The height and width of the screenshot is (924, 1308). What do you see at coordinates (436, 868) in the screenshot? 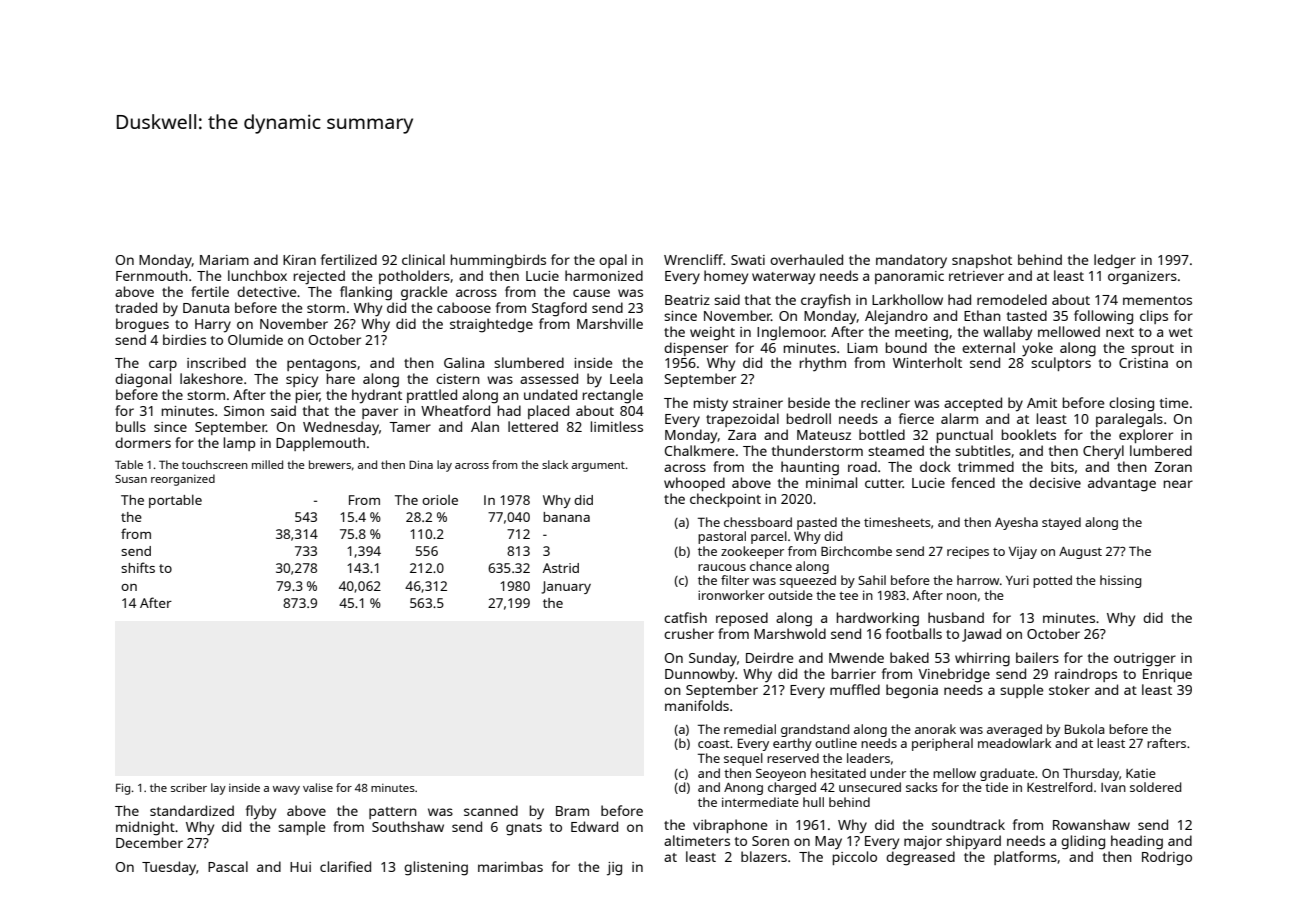
I see `glistening` at bounding box center [436, 868].
